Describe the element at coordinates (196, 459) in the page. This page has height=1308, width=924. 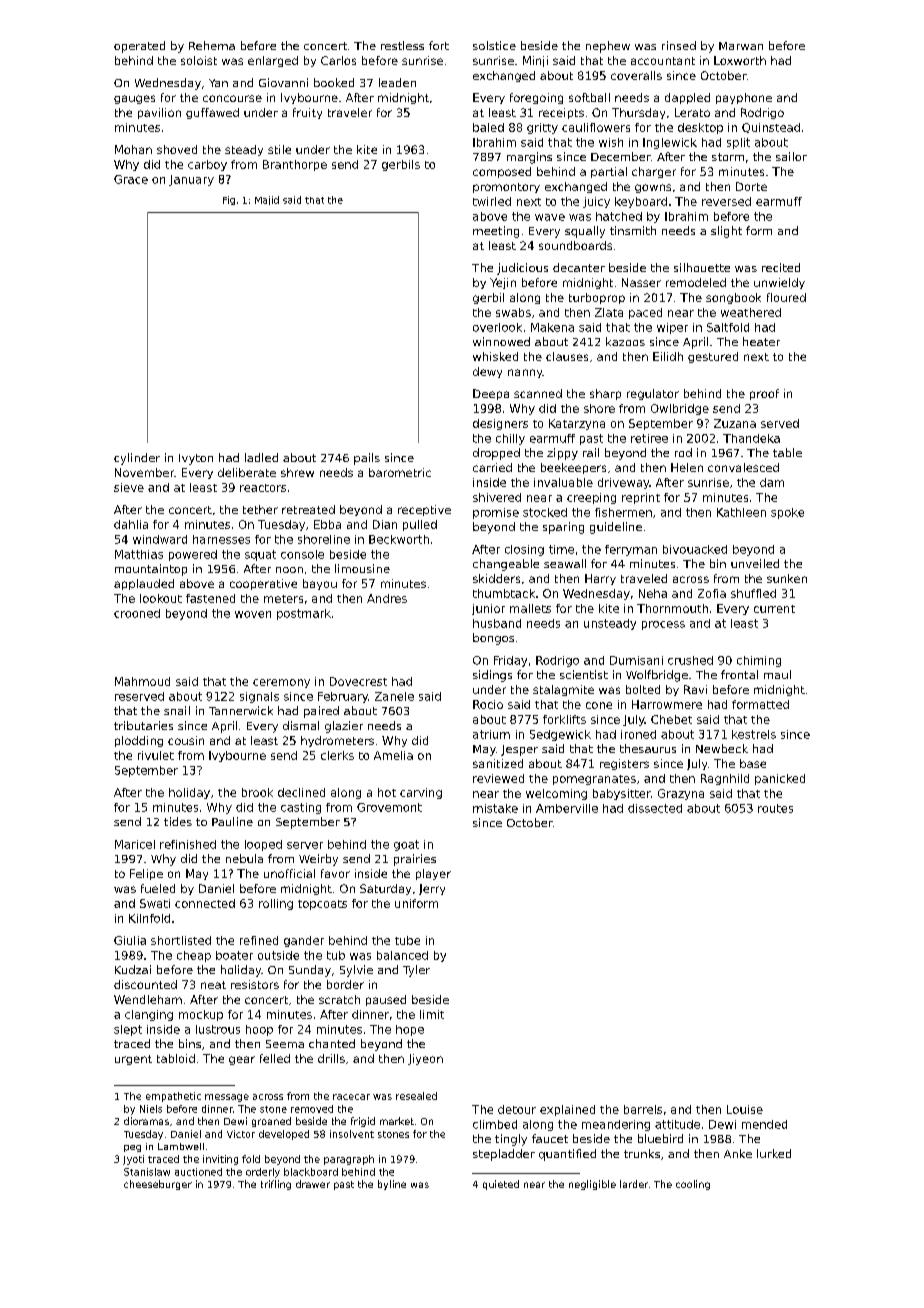
I see `Ivyton` at that location.
